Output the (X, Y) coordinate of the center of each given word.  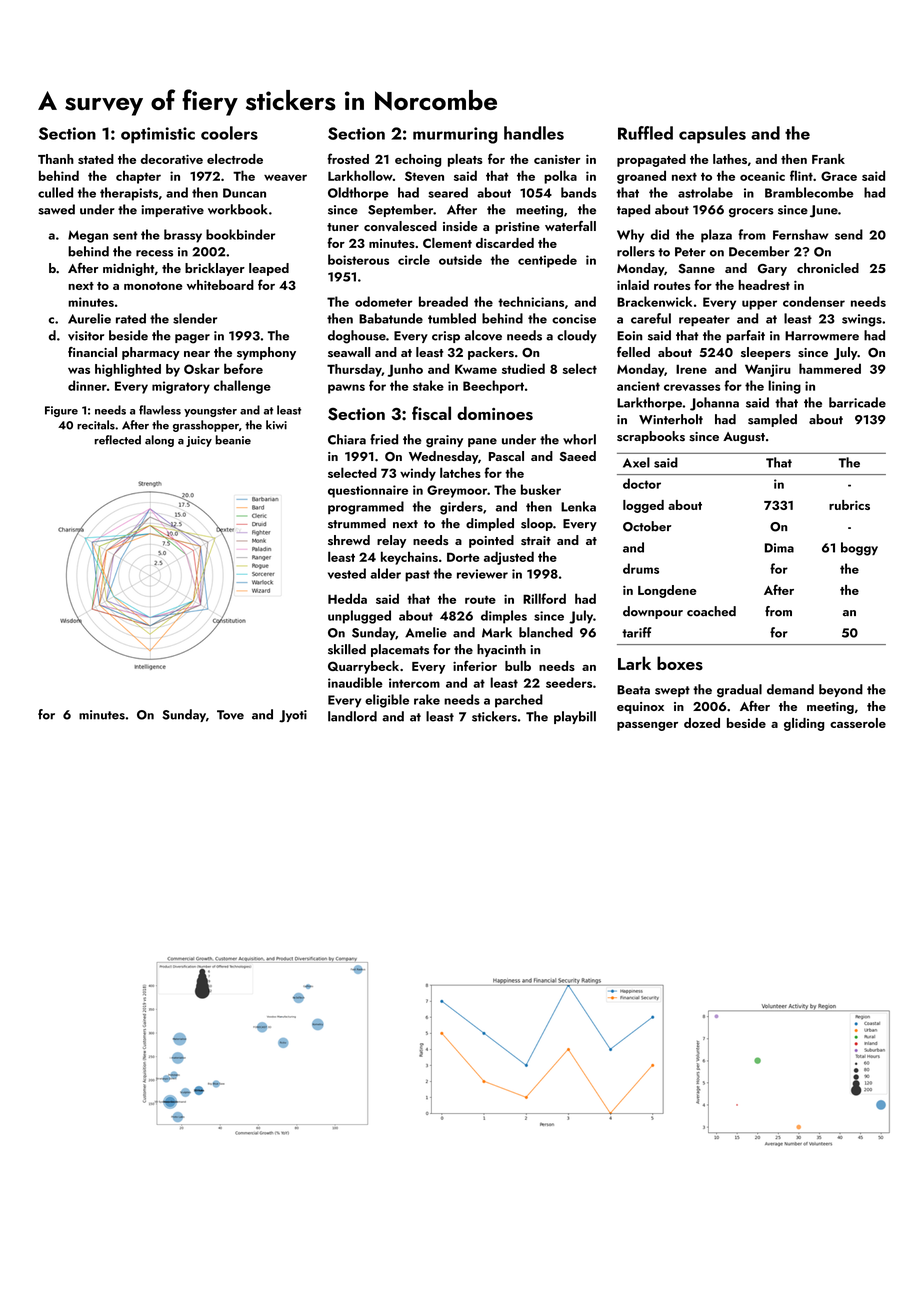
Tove (230, 715)
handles (534, 133)
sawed (56, 209)
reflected (118, 440)
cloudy (577, 336)
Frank (828, 159)
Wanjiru (768, 370)
